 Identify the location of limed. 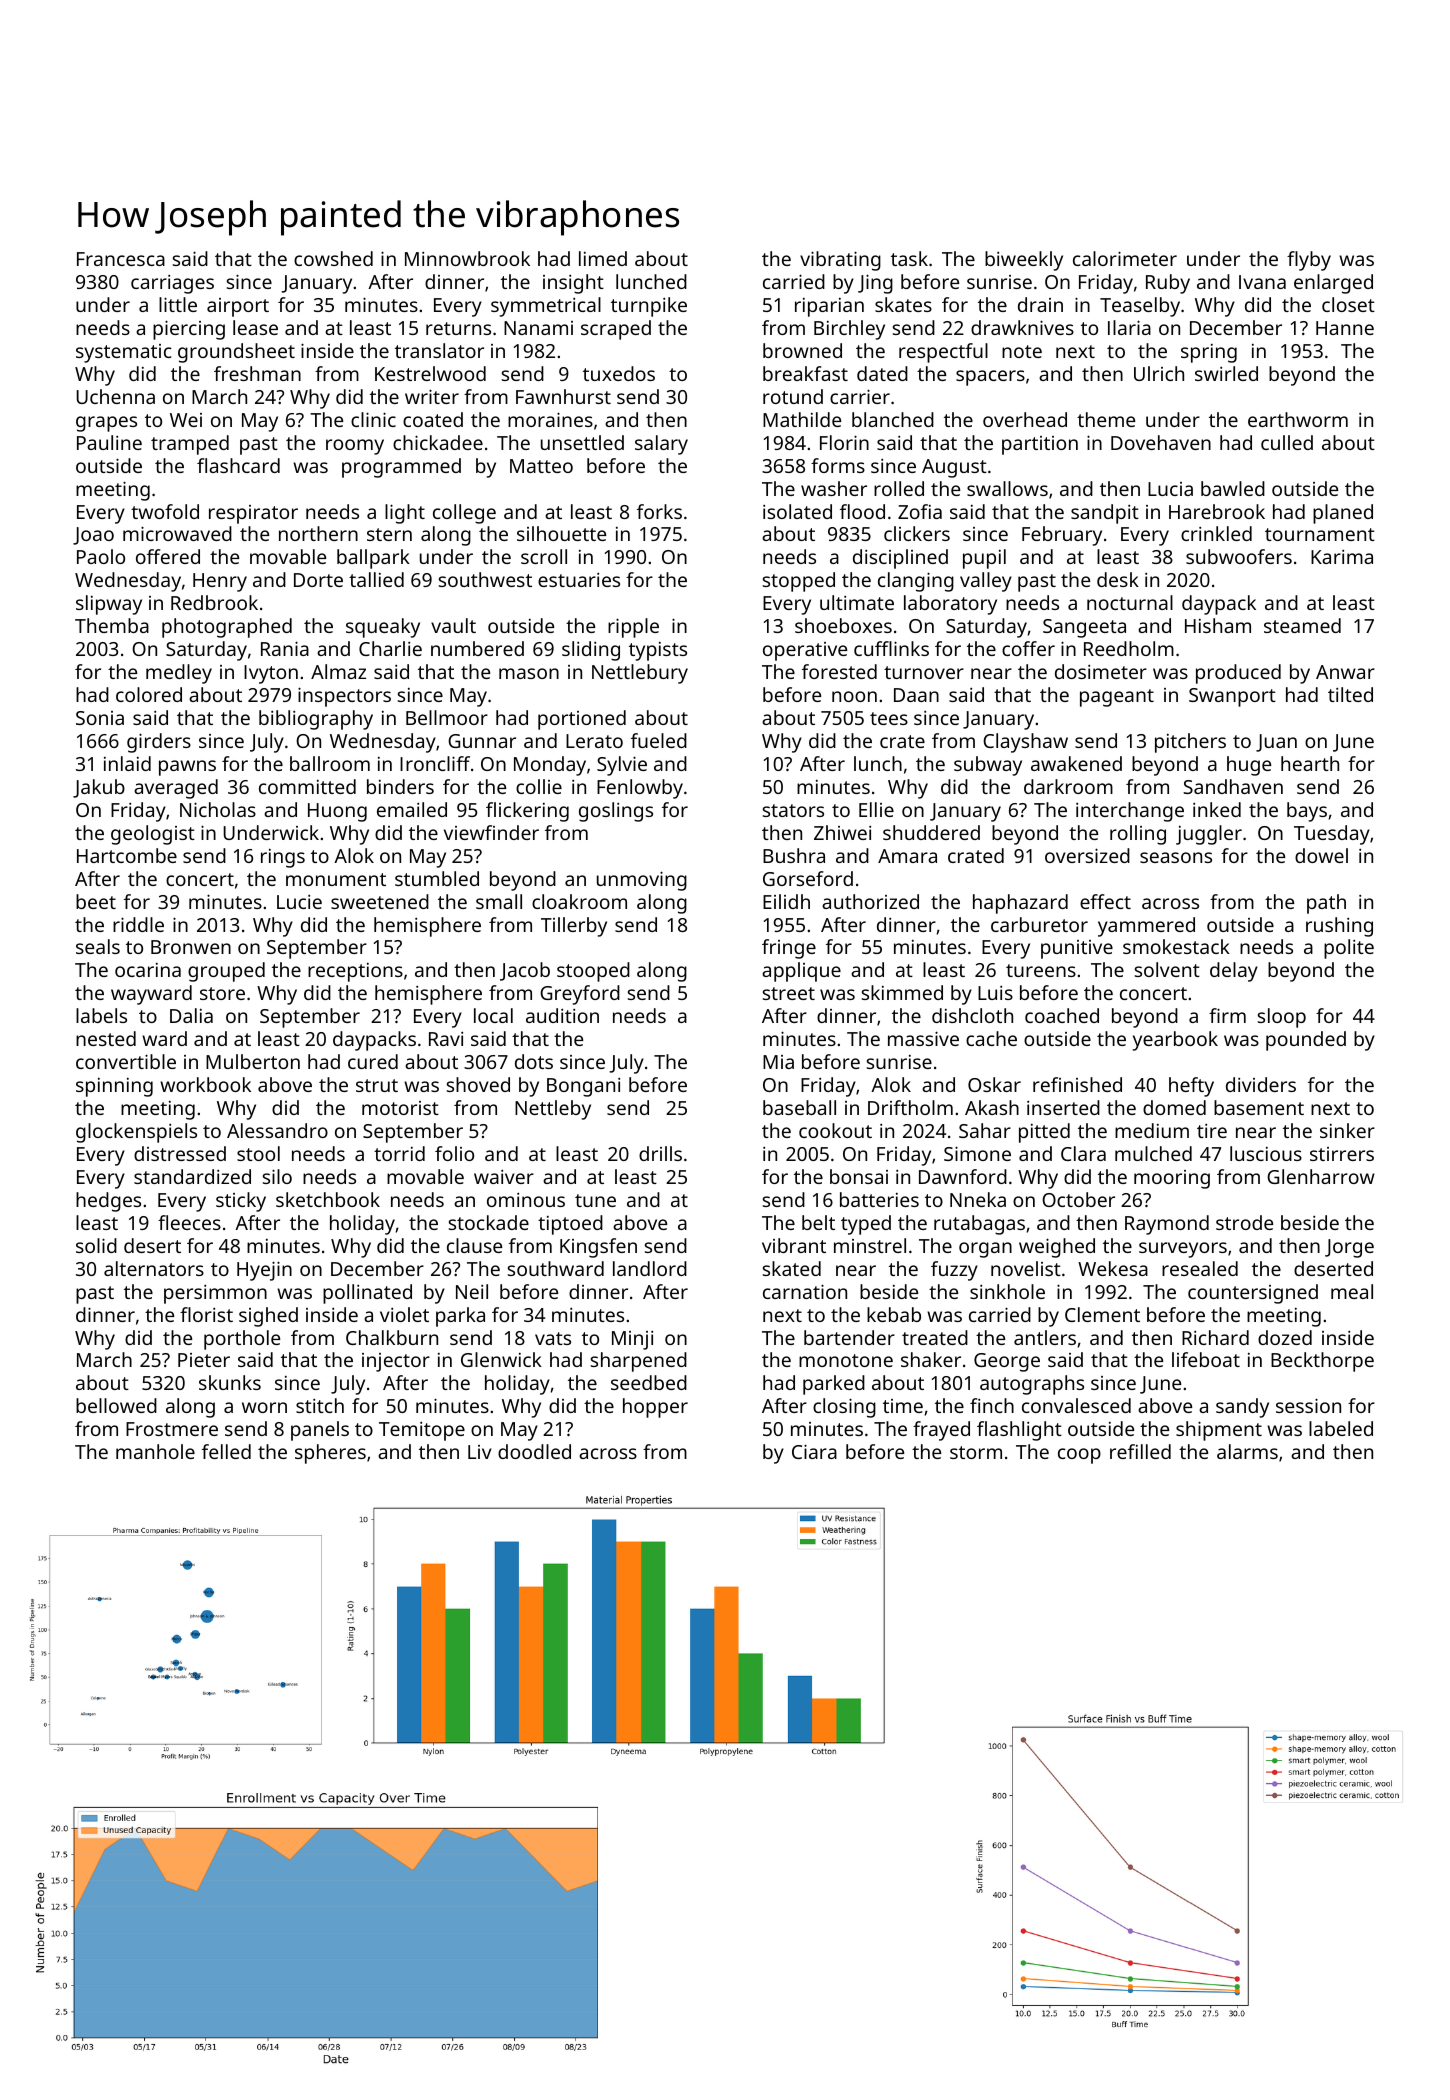
(603, 258).
